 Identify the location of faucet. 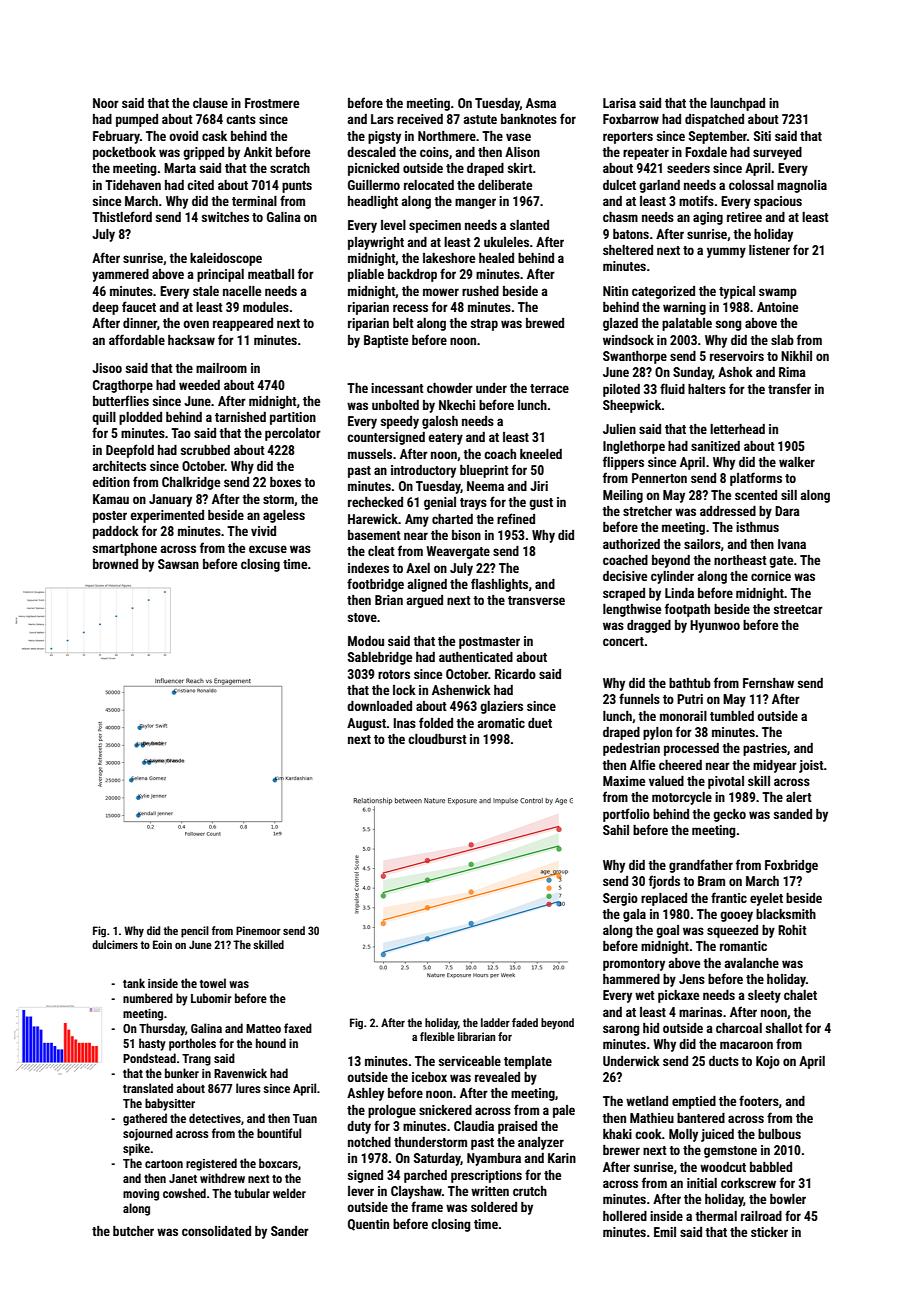
(139, 306).
